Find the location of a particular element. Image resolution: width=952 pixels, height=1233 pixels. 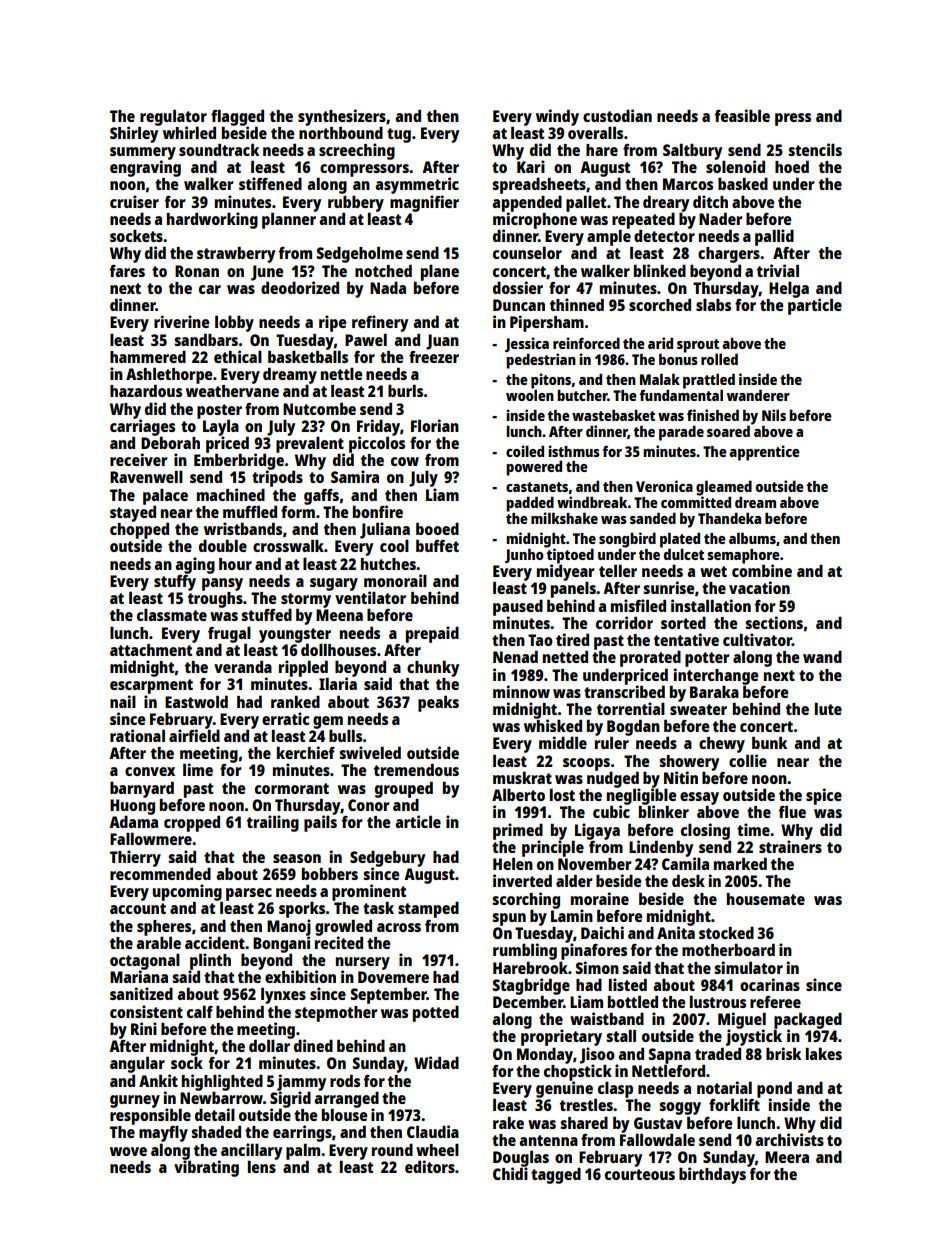

synthesizers is located at coordinates (342, 117).
